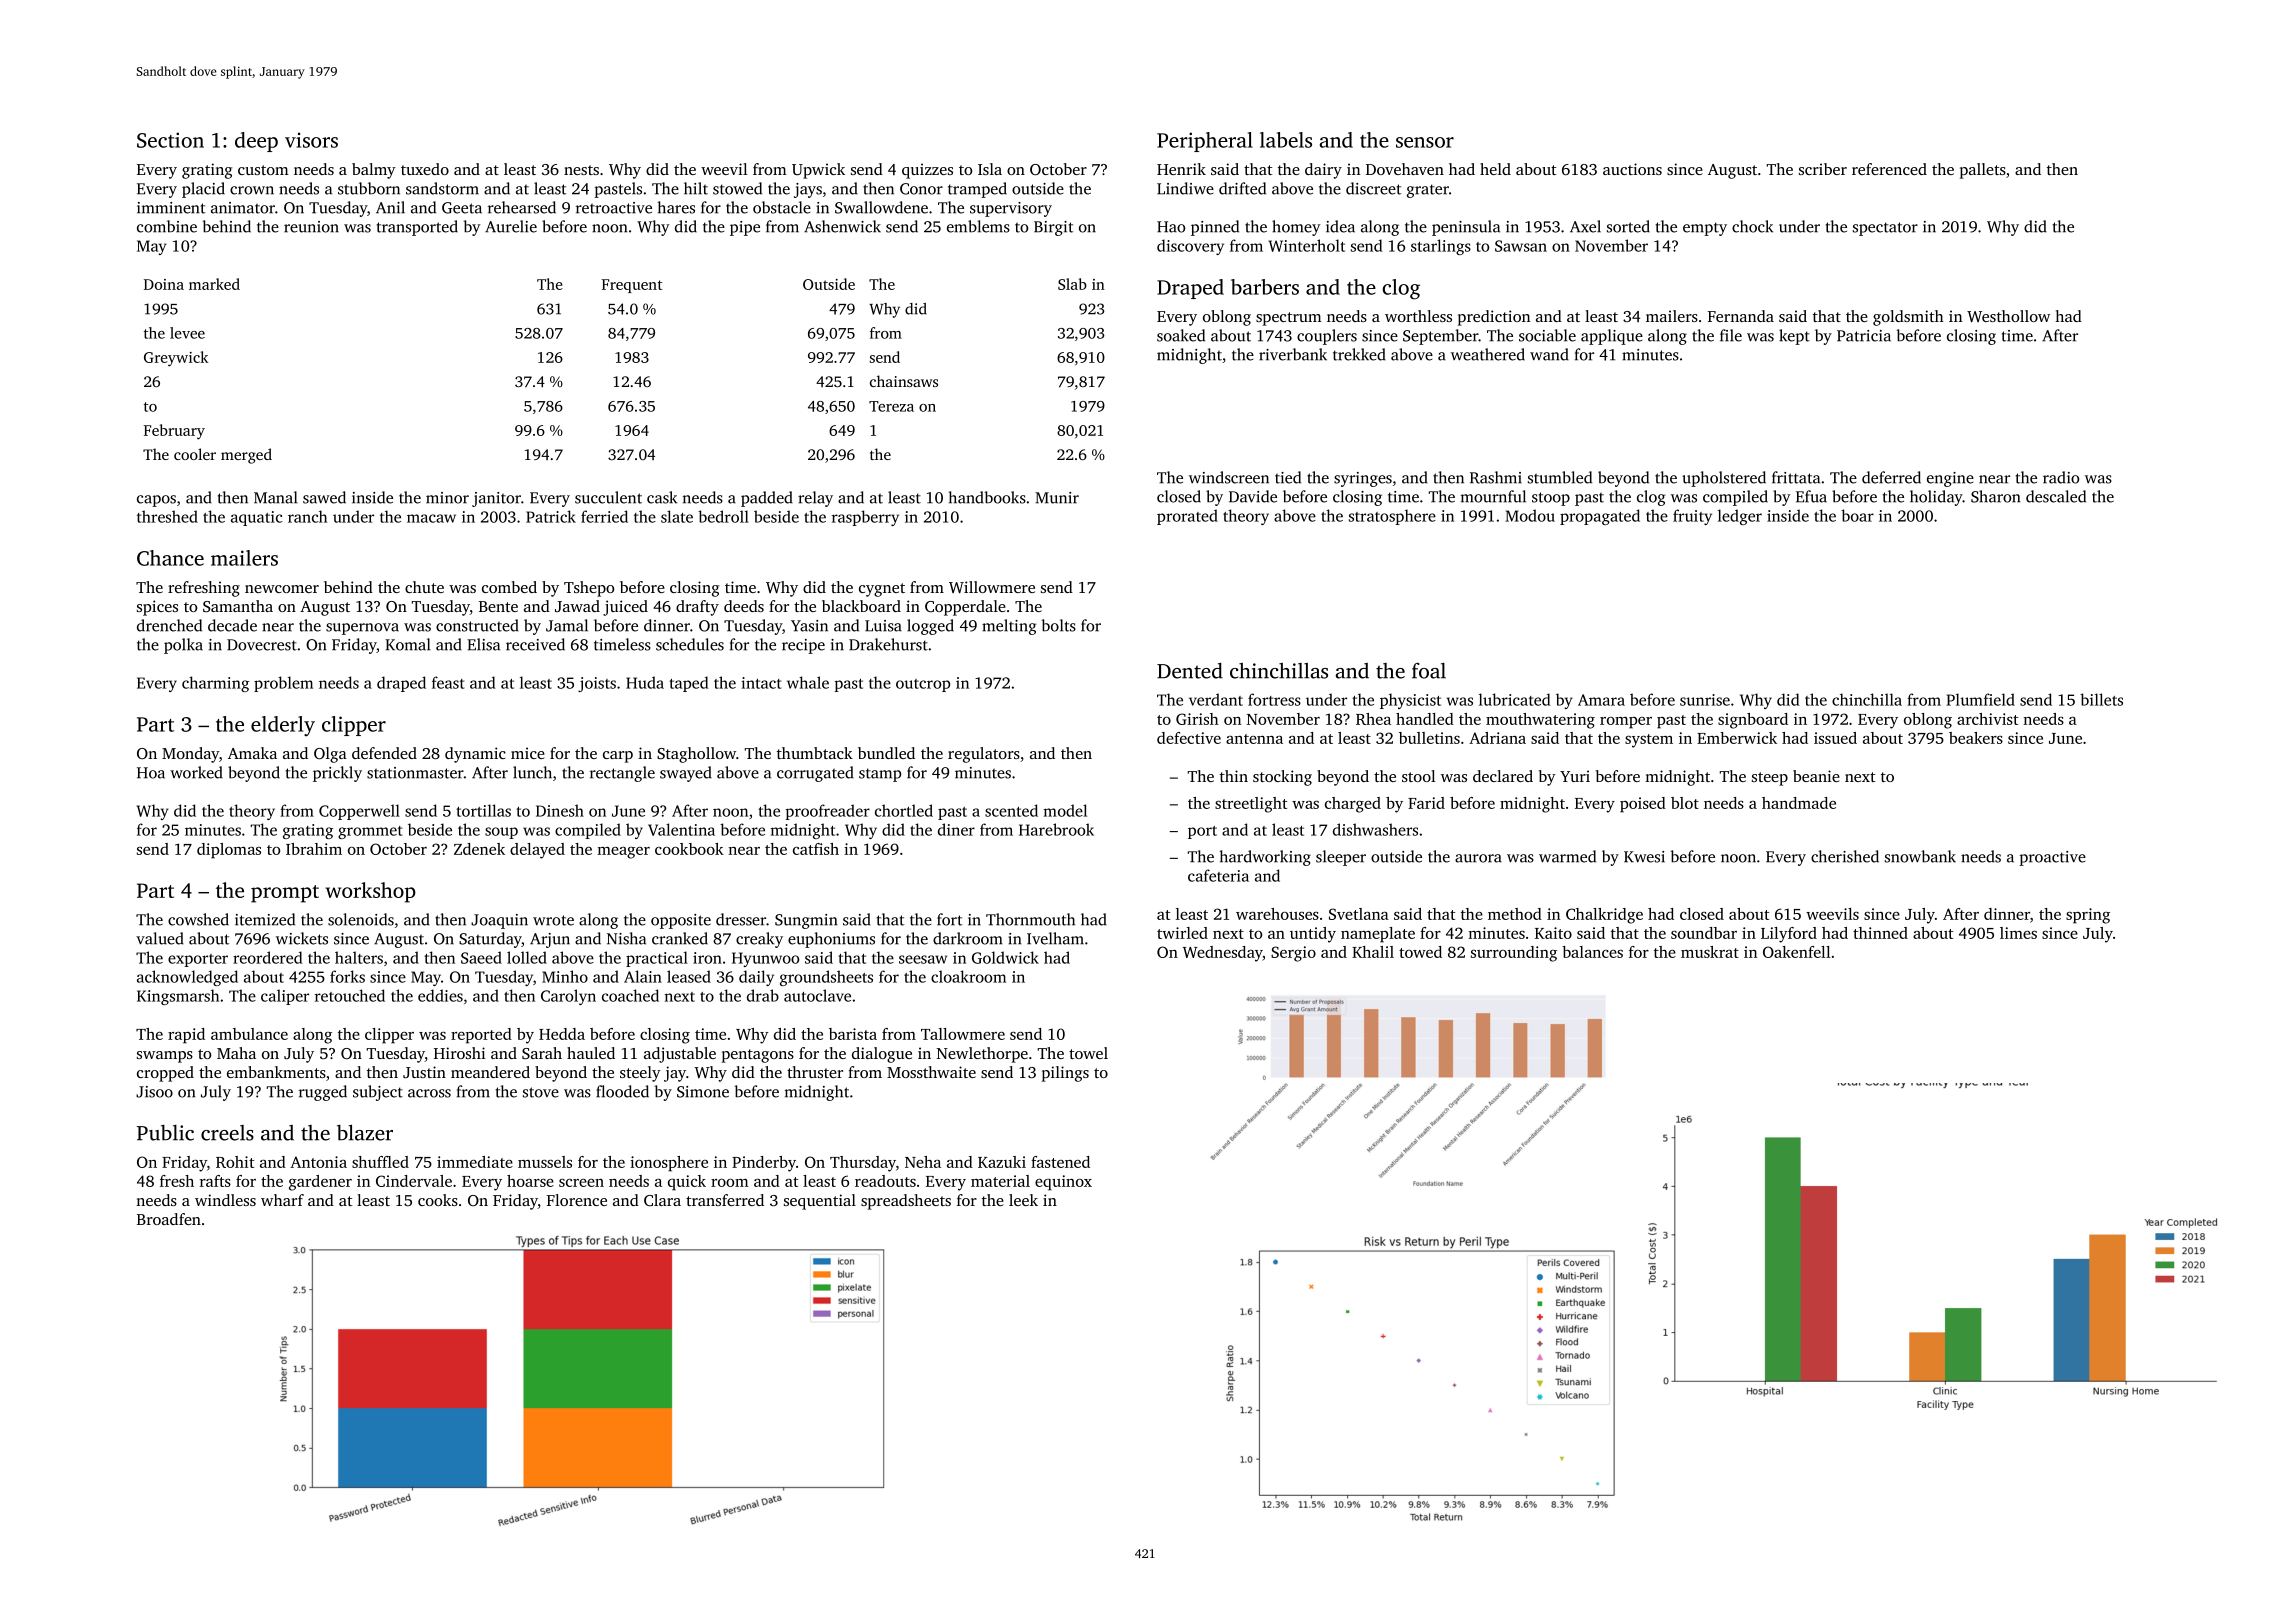 The height and width of the image is (1604, 2269). I want to click on Girish, so click(1197, 719).
